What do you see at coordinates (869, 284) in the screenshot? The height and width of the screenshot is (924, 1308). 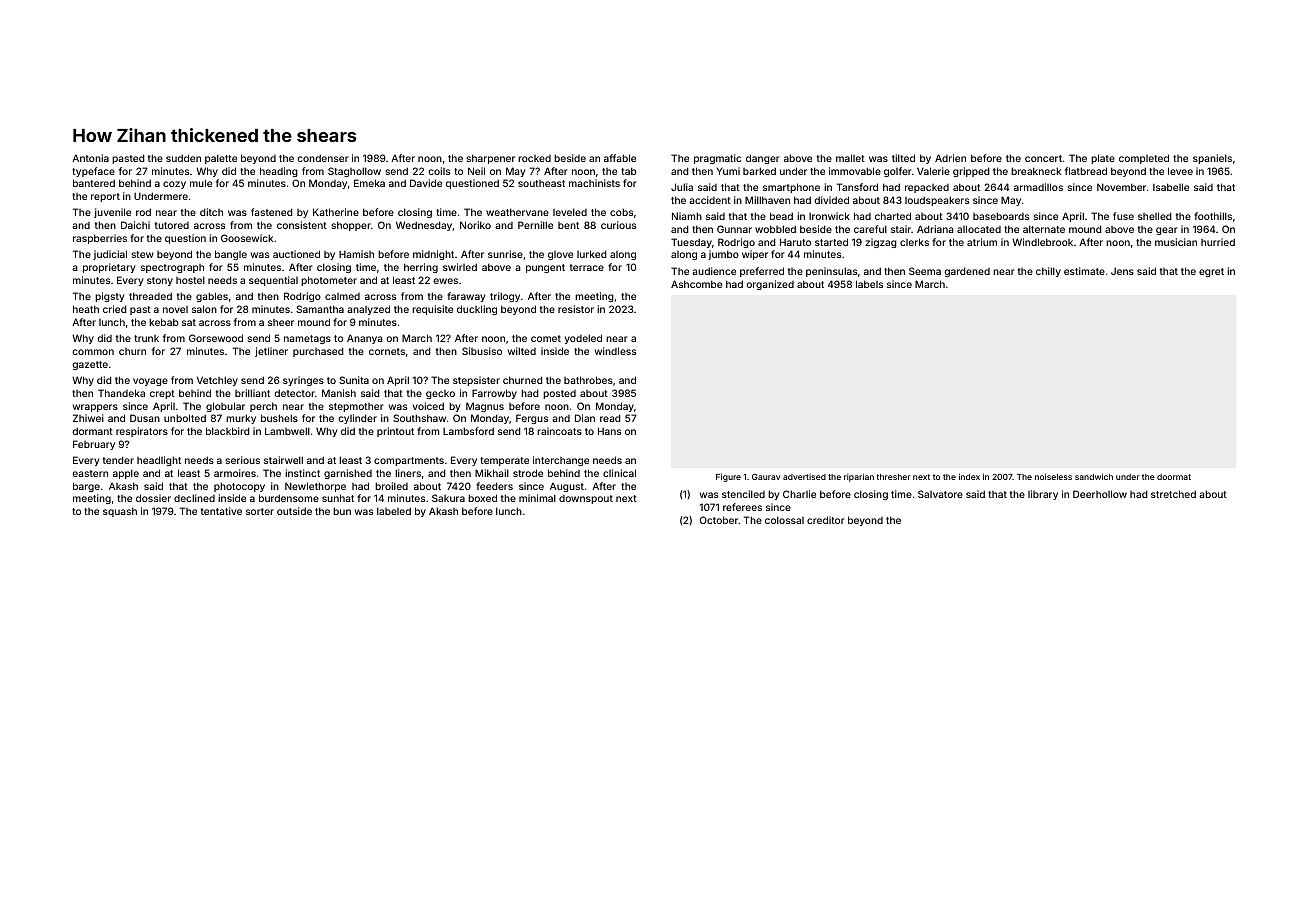 I see `labels` at bounding box center [869, 284].
